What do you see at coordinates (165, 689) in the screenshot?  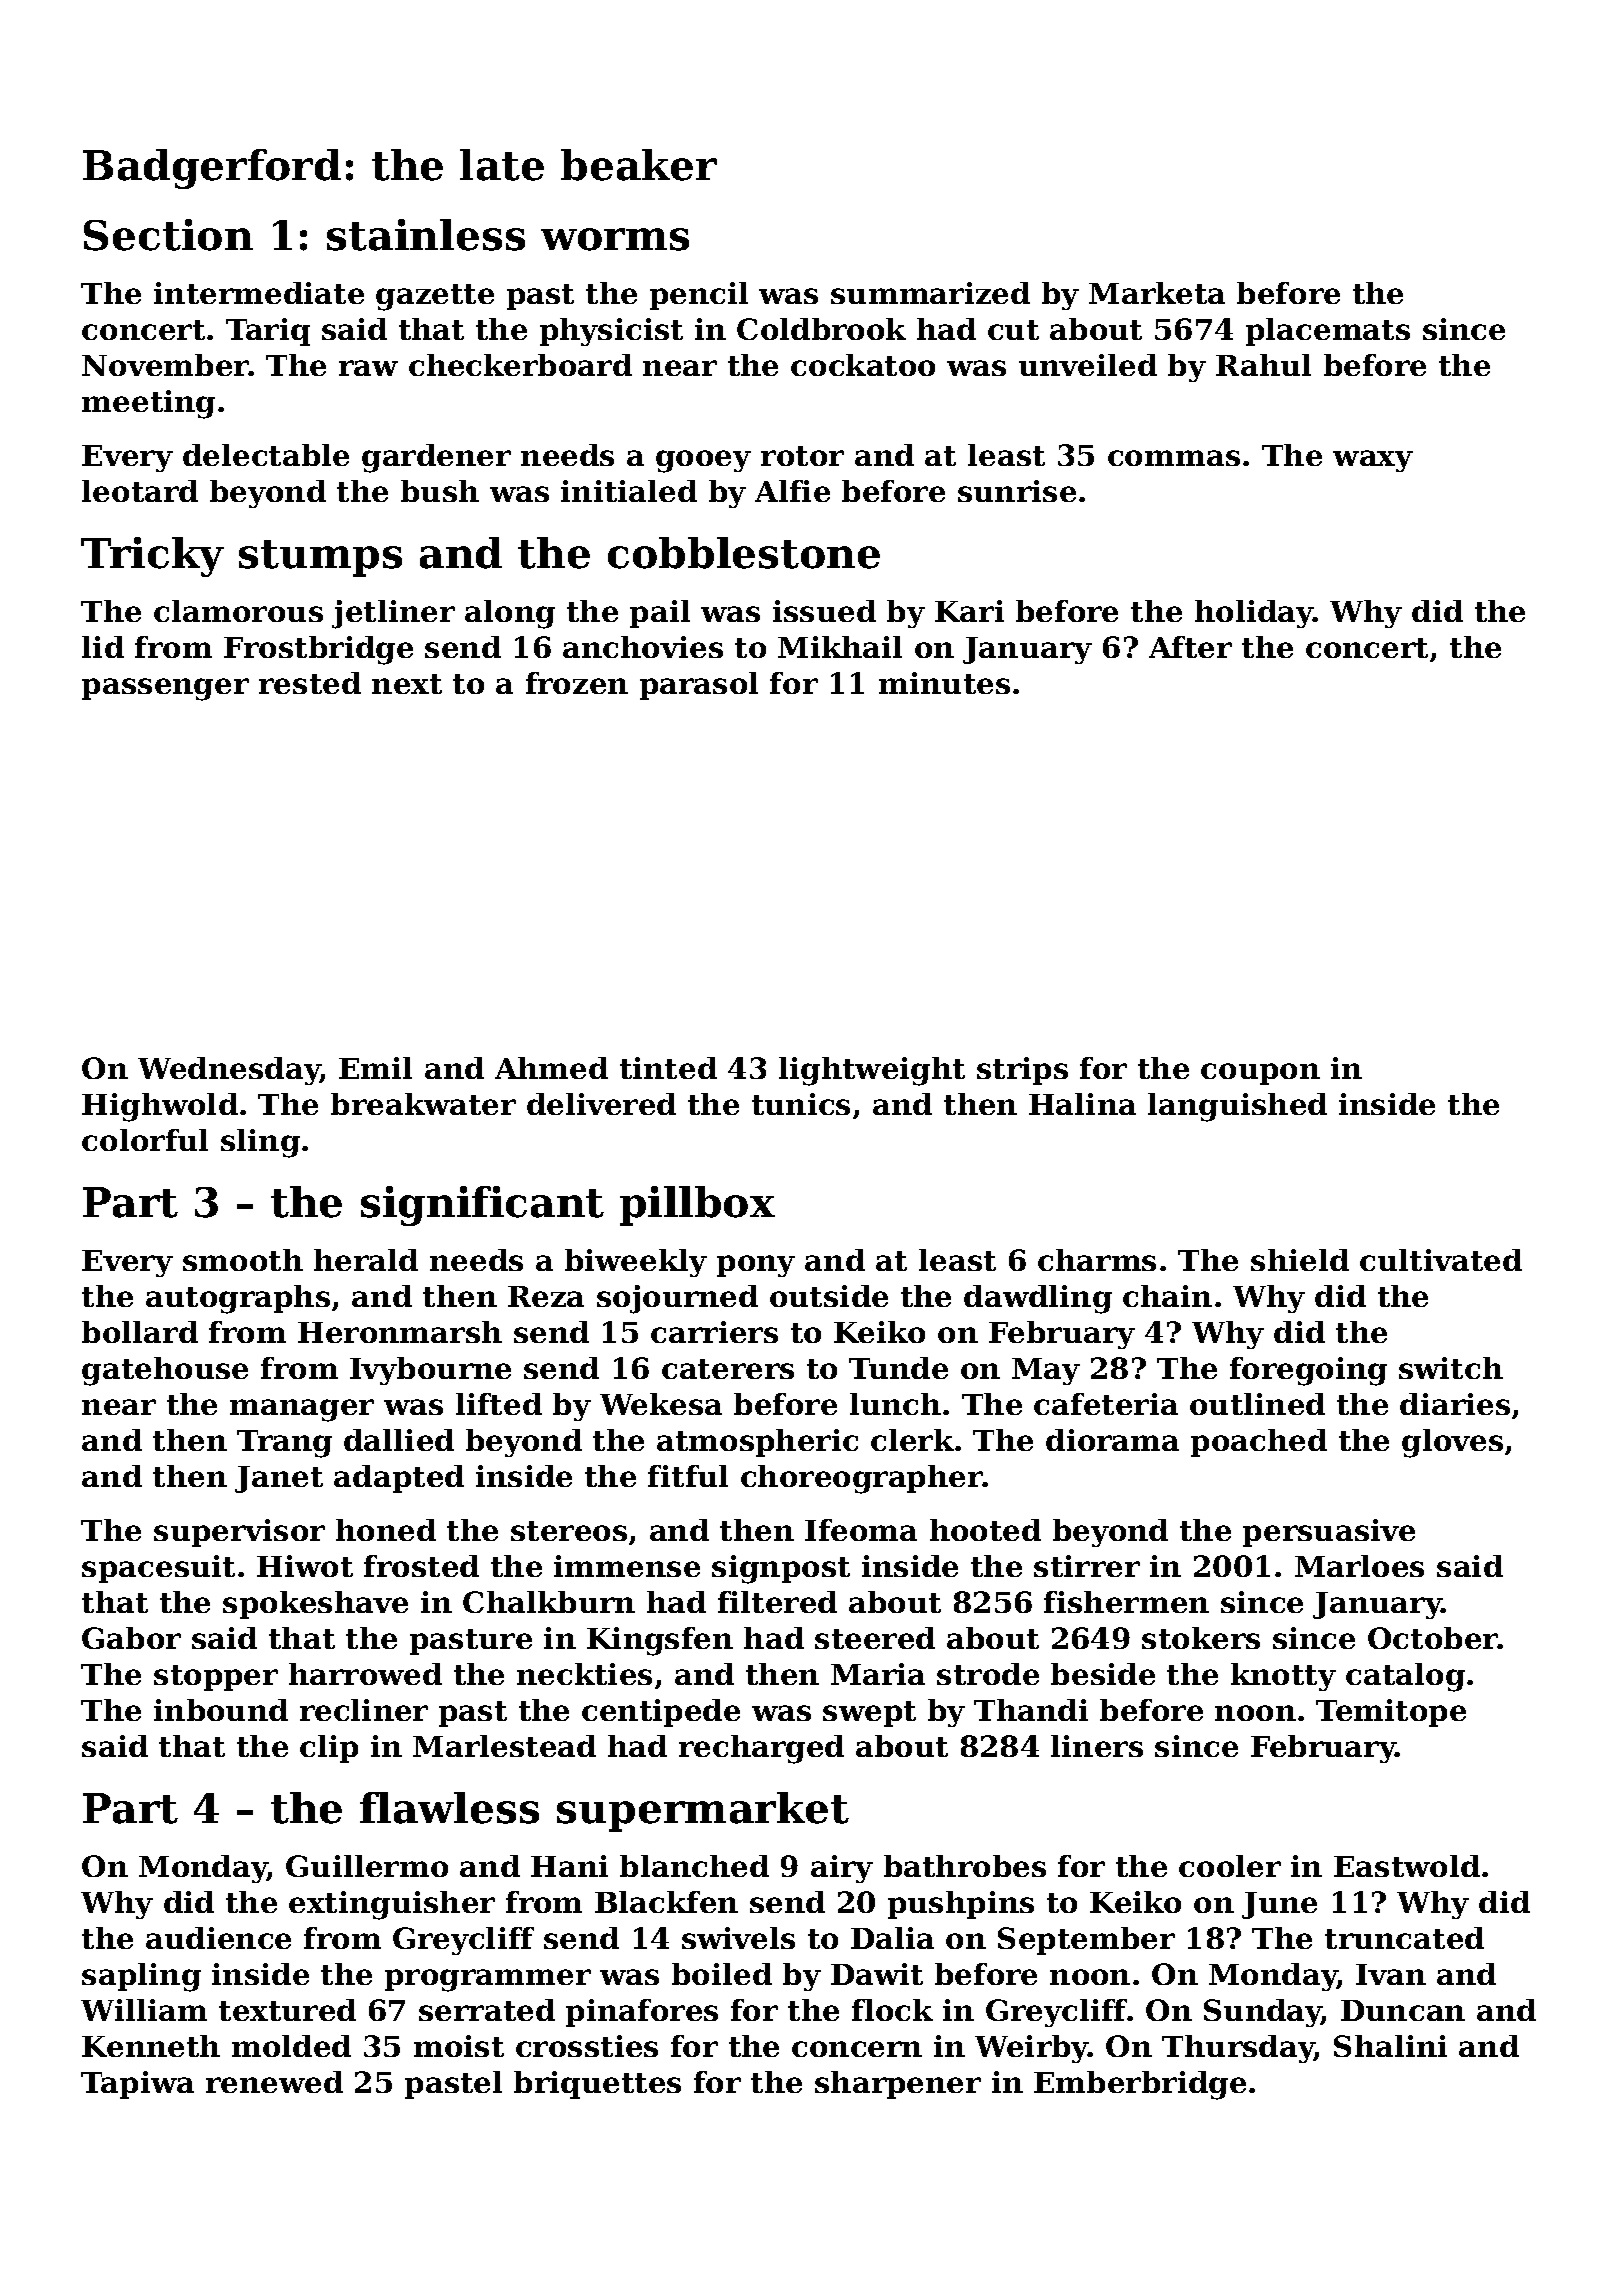 I see `passenger` at bounding box center [165, 689].
